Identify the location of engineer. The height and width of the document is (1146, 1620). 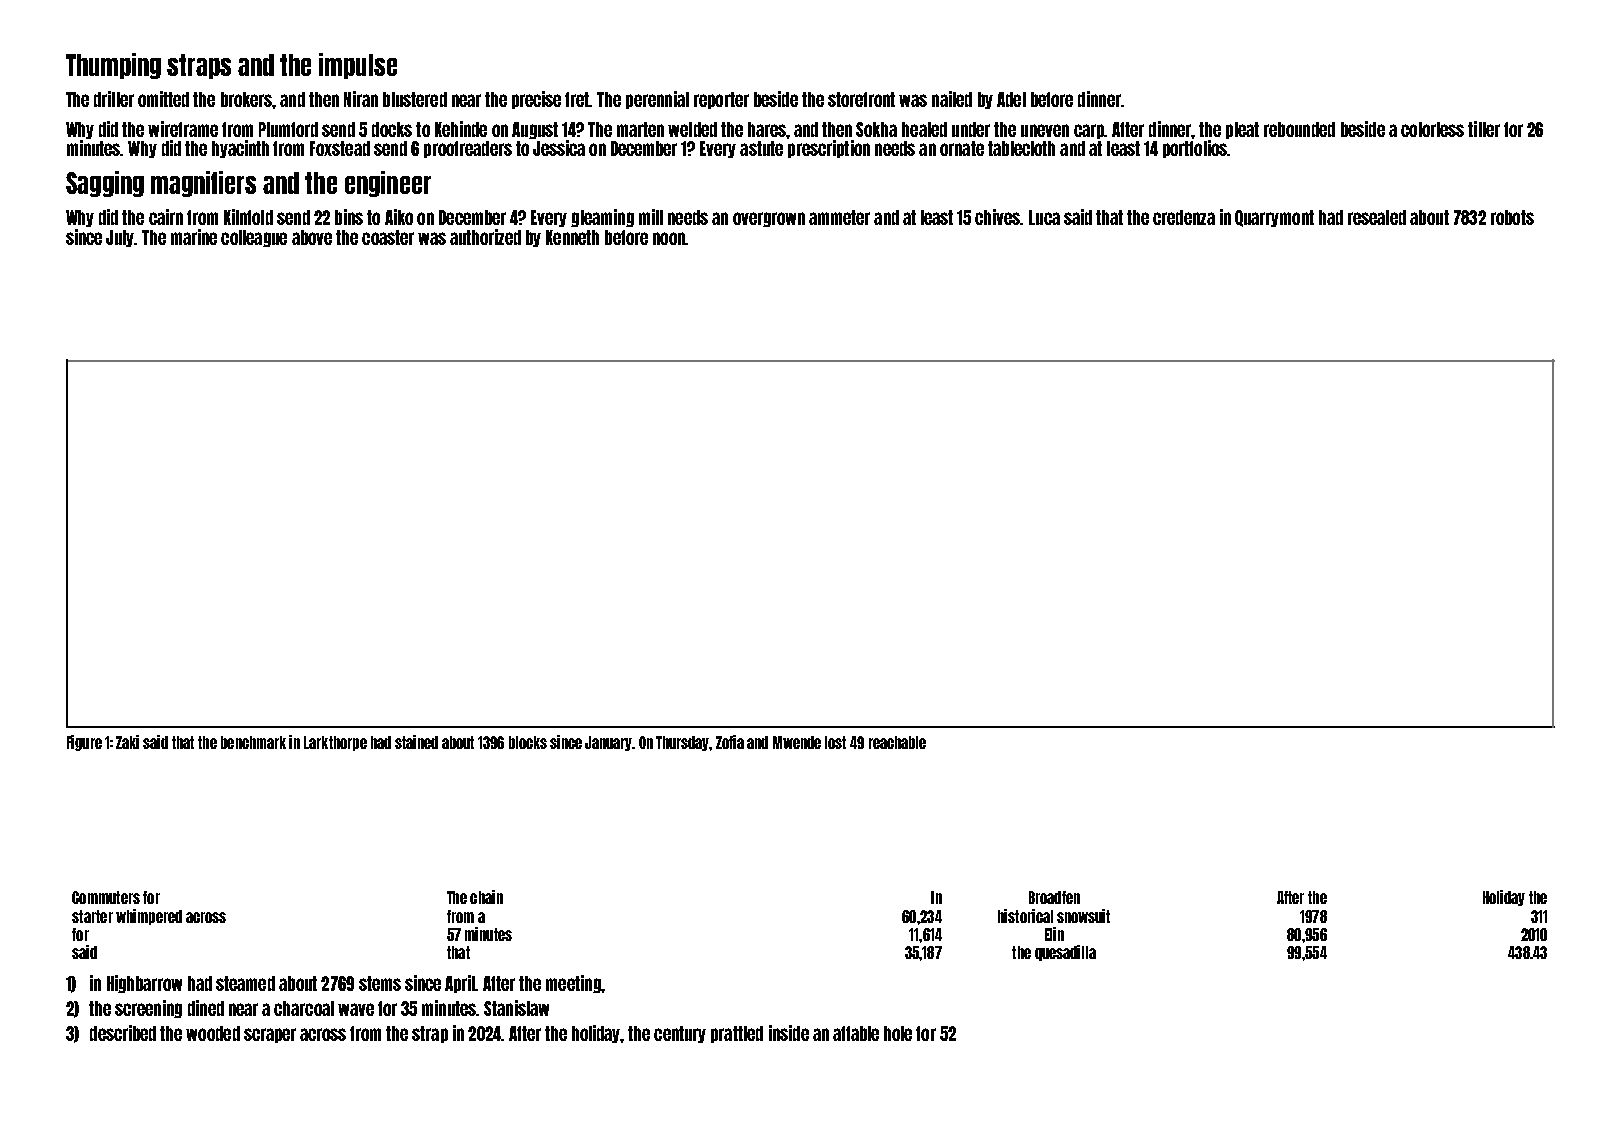
(388, 184).
